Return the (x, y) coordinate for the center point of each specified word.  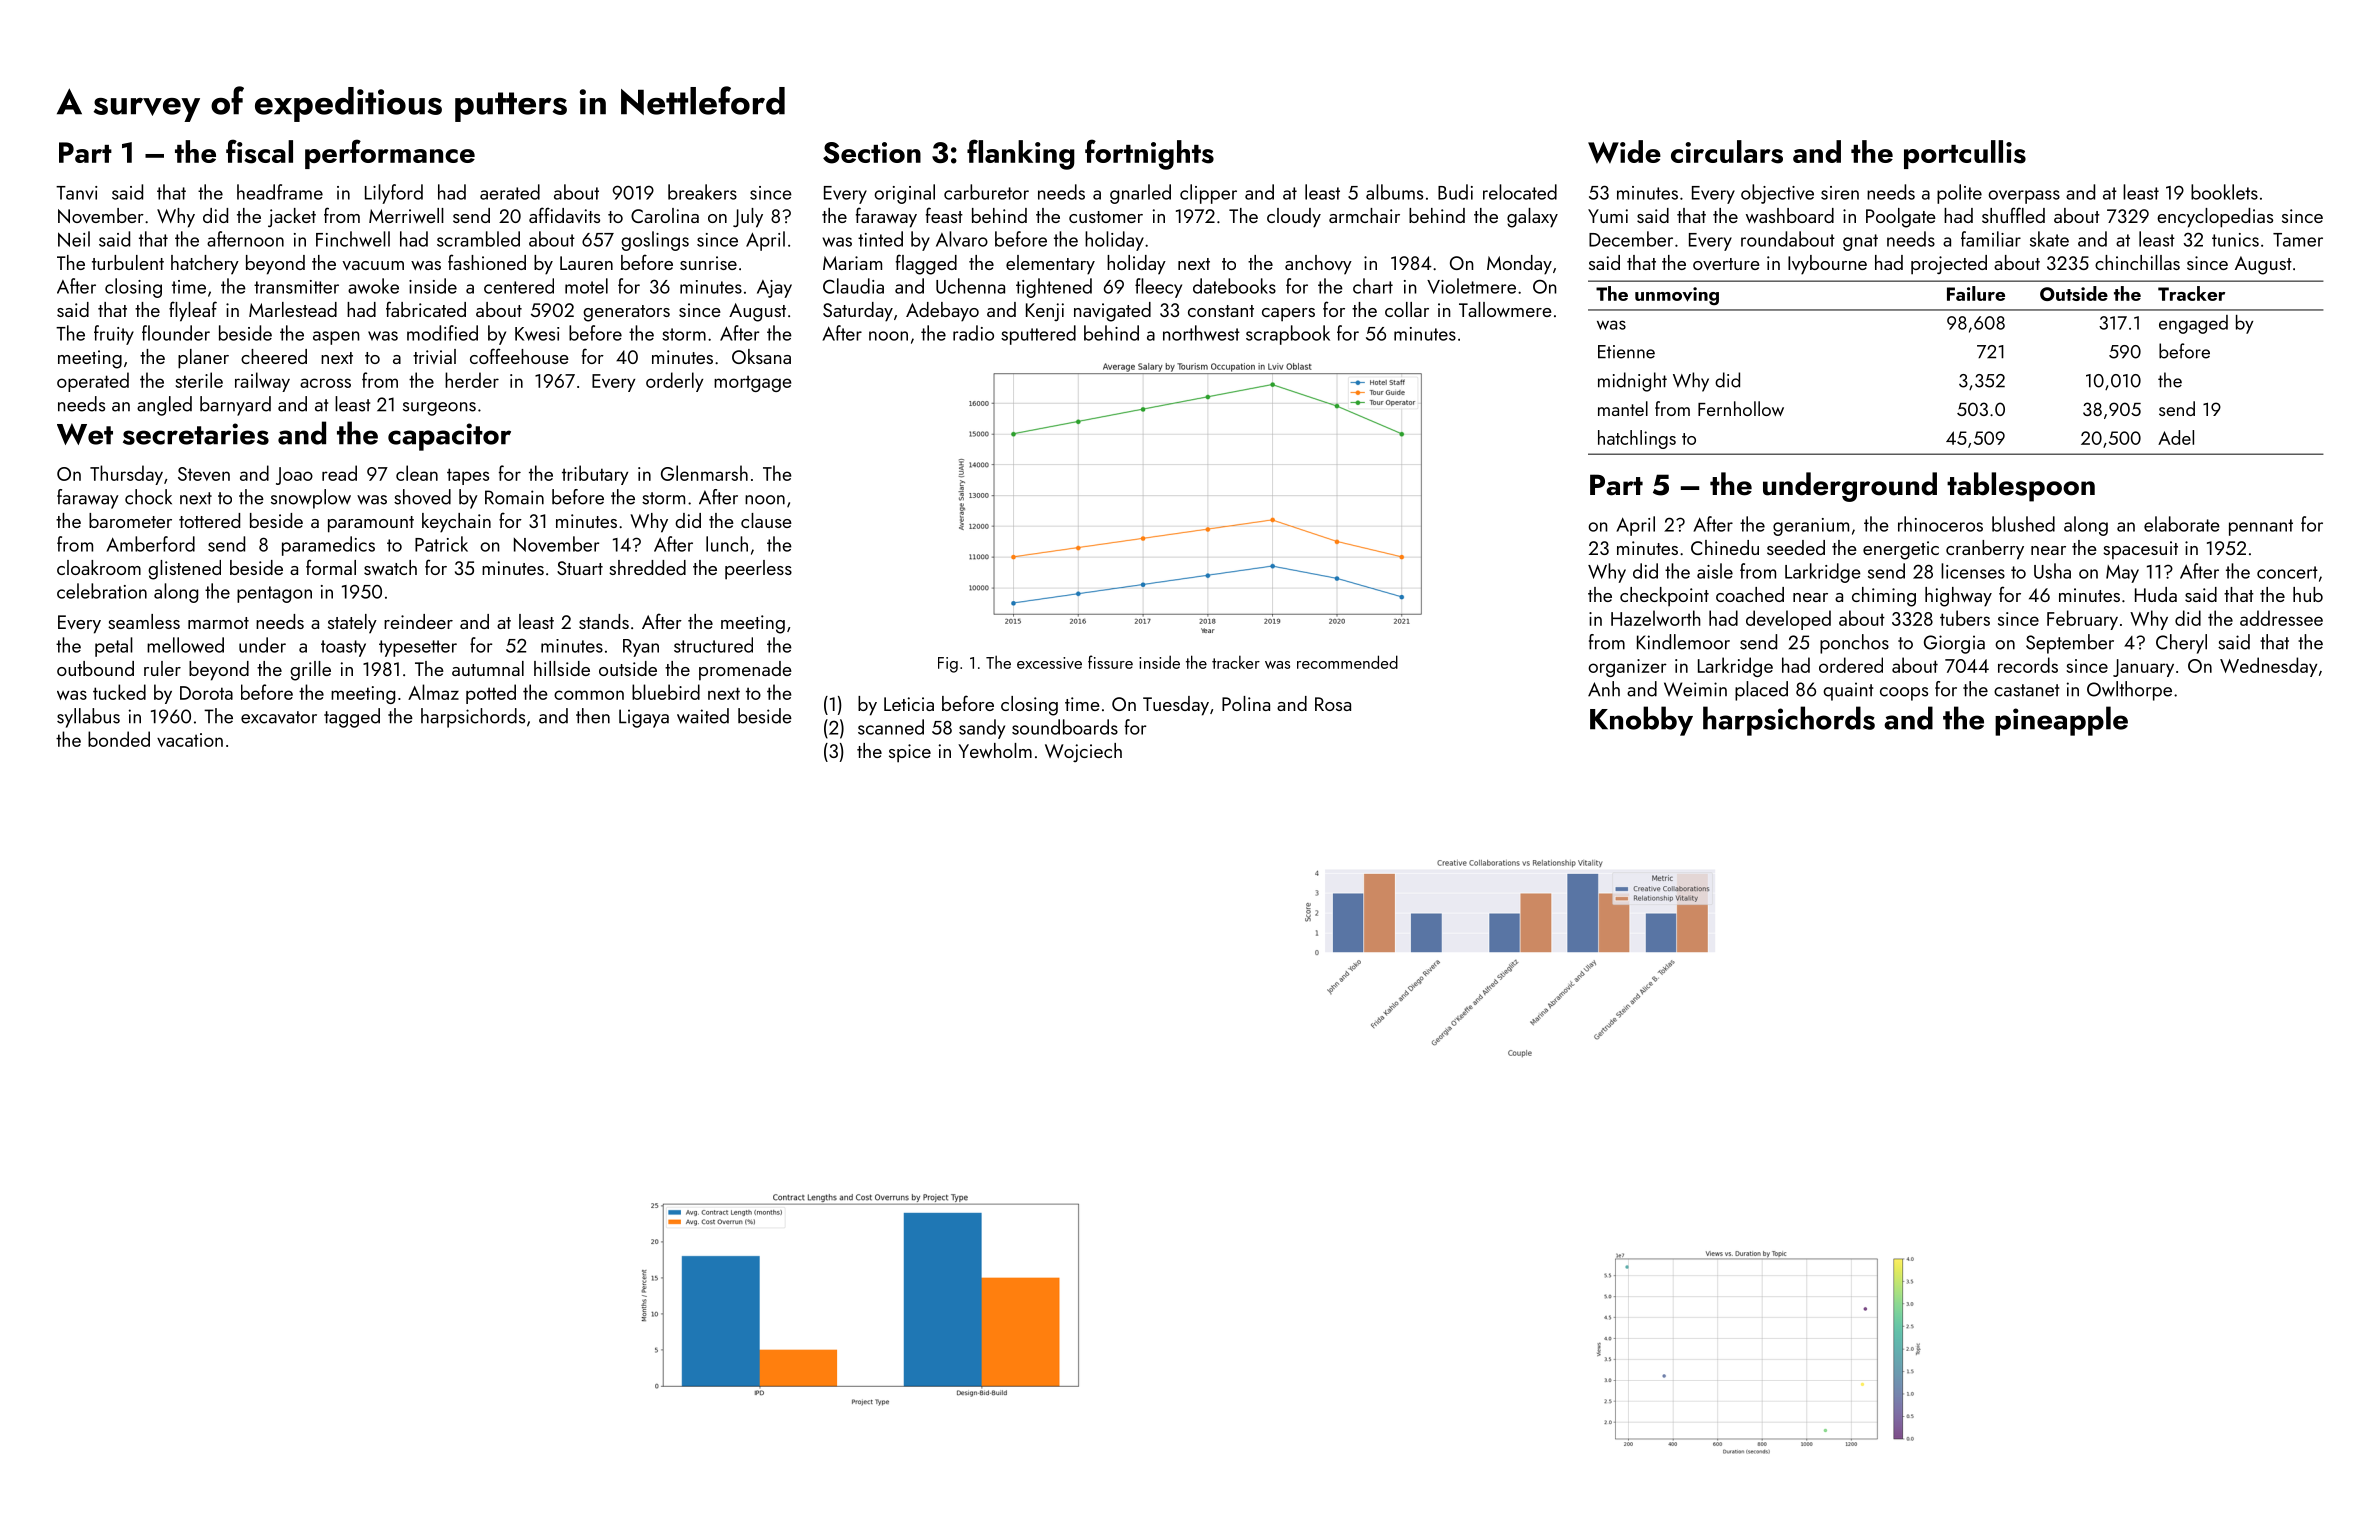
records (2028, 665)
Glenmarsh (704, 473)
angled (164, 406)
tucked (119, 692)
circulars (1727, 152)
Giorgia (1954, 644)
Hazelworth (1656, 618)
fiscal (259, 151)
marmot (218, 623)
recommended (1347, 662)
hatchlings (1637, 439)
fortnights (1149, 154)
